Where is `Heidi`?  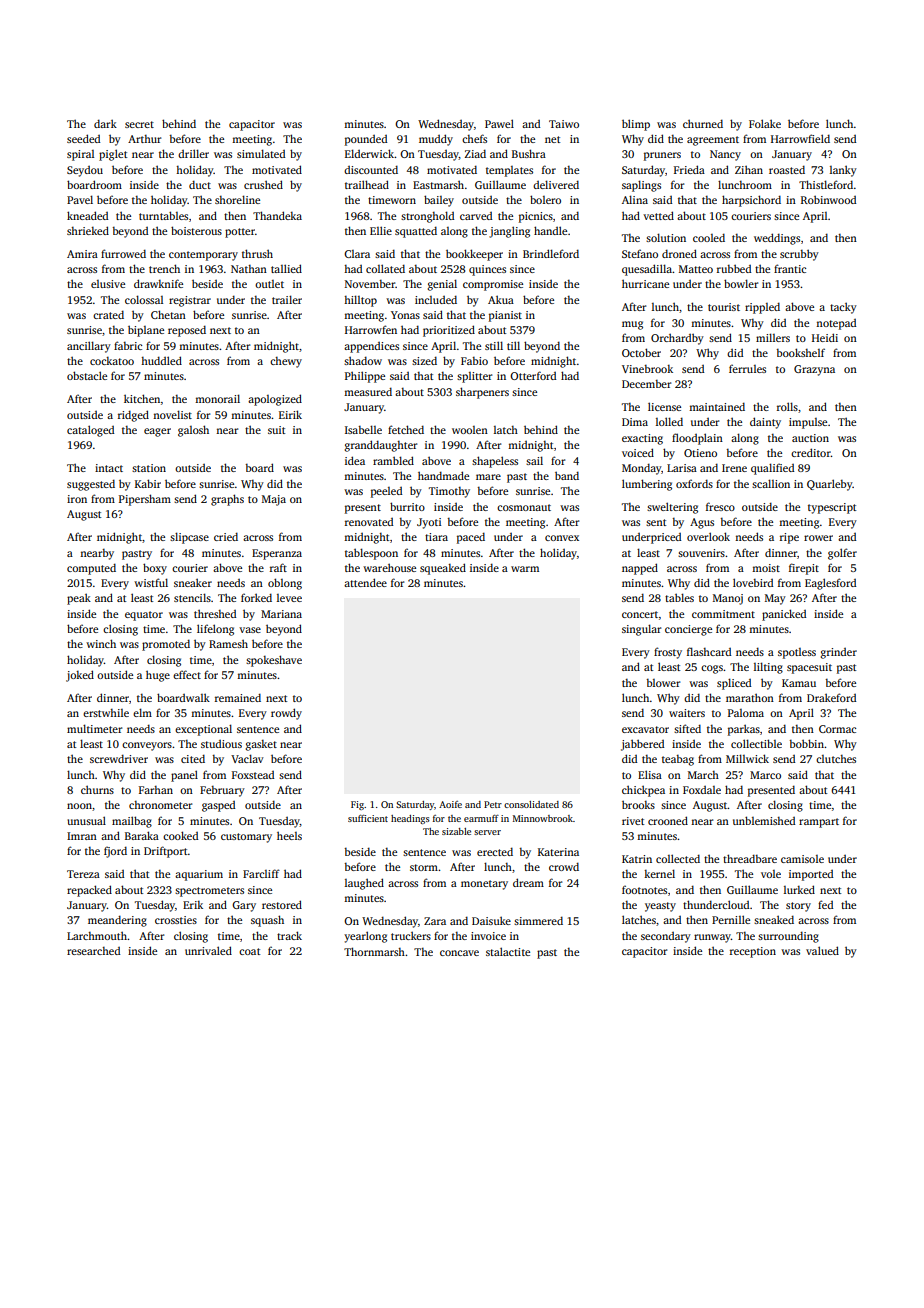
Heidi is located at coordinates (825, 337).
